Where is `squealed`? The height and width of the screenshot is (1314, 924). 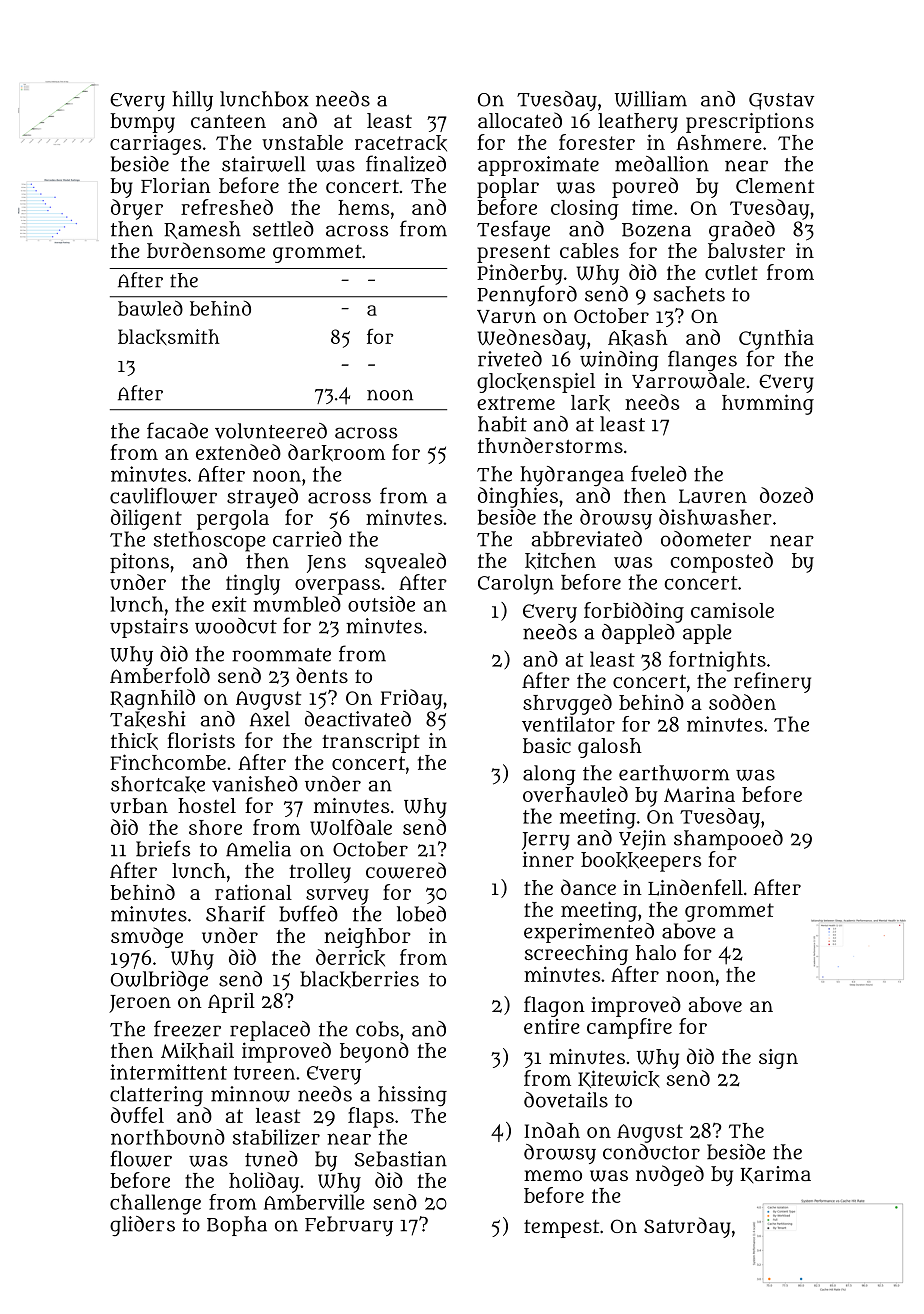
squealed is located at coordinates (405, 563).
